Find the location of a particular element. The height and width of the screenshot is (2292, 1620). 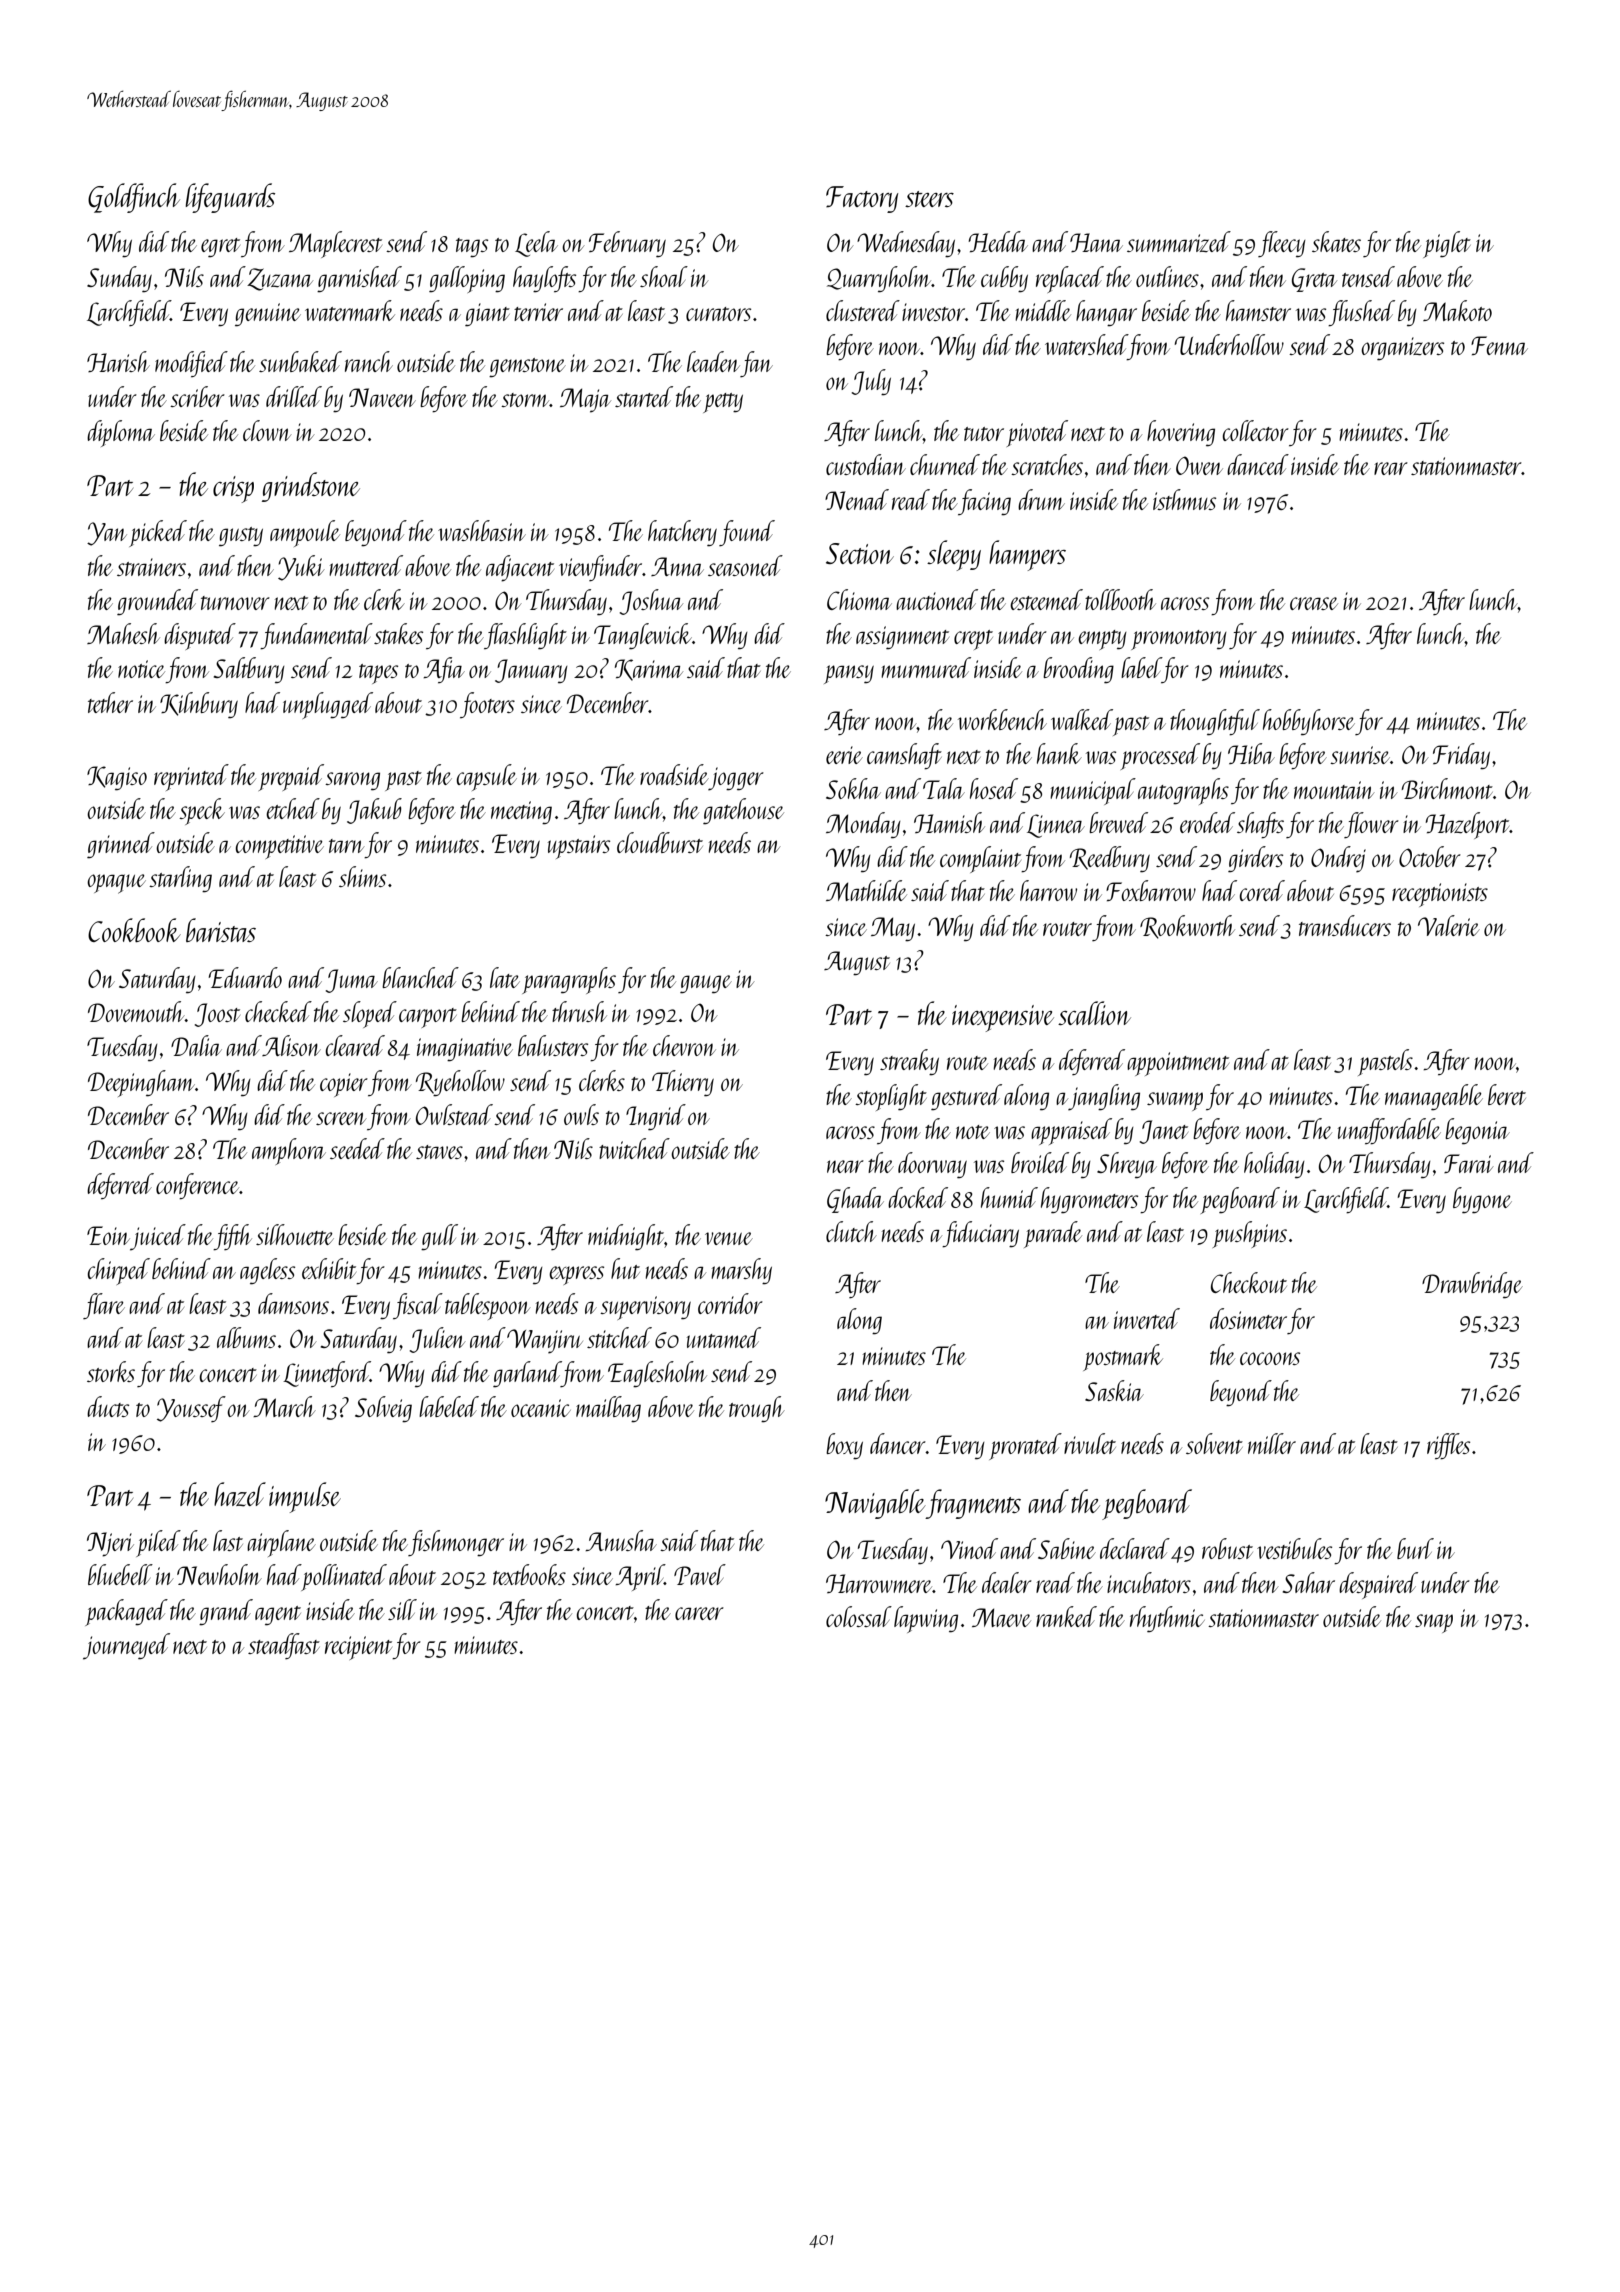

crease is located at coordinates (1314, 603).
